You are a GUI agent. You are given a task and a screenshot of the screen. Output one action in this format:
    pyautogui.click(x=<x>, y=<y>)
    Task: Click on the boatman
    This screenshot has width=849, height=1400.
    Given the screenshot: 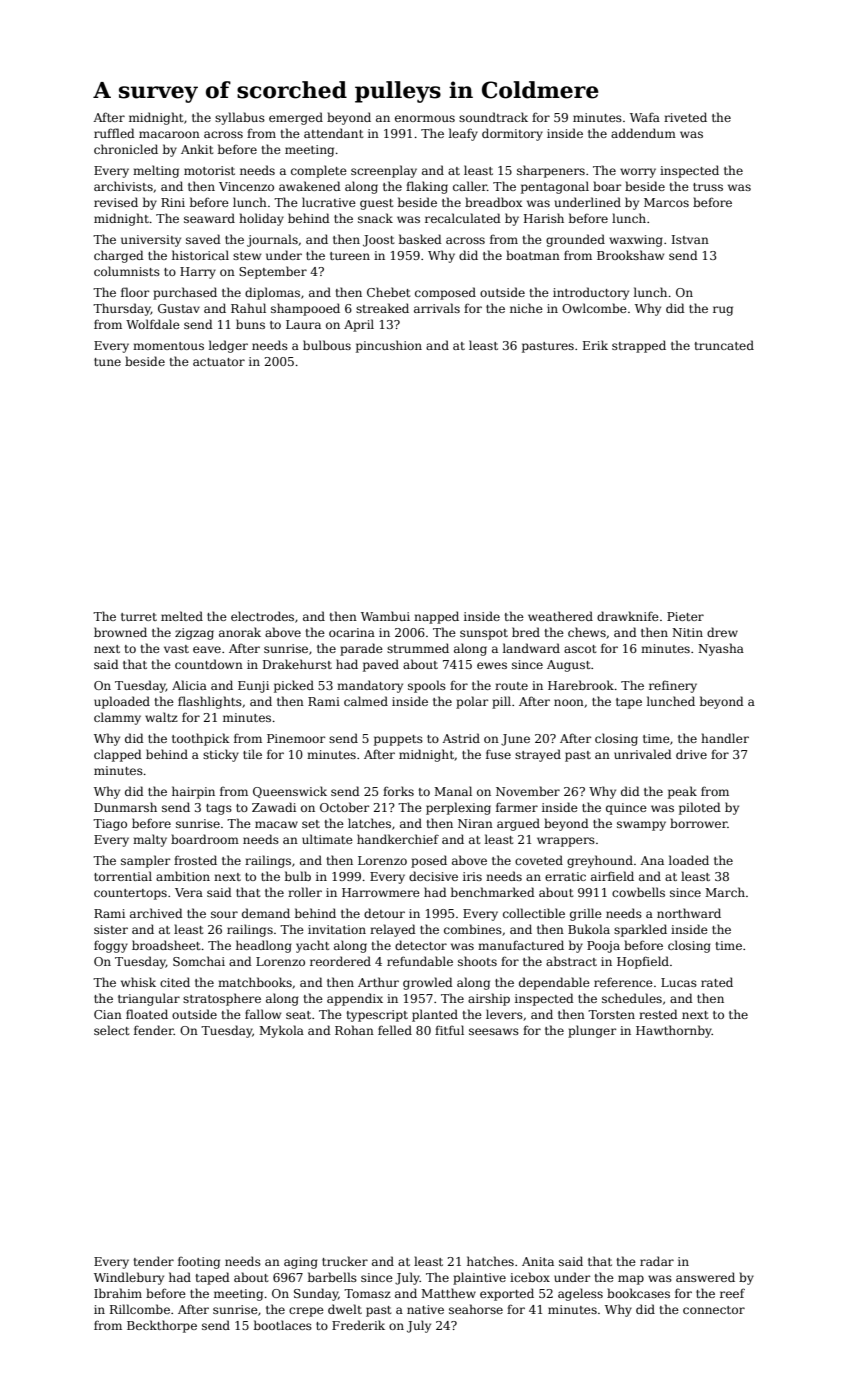 What is the action you would take?
    pyautogui.click(x=533, y=255)
